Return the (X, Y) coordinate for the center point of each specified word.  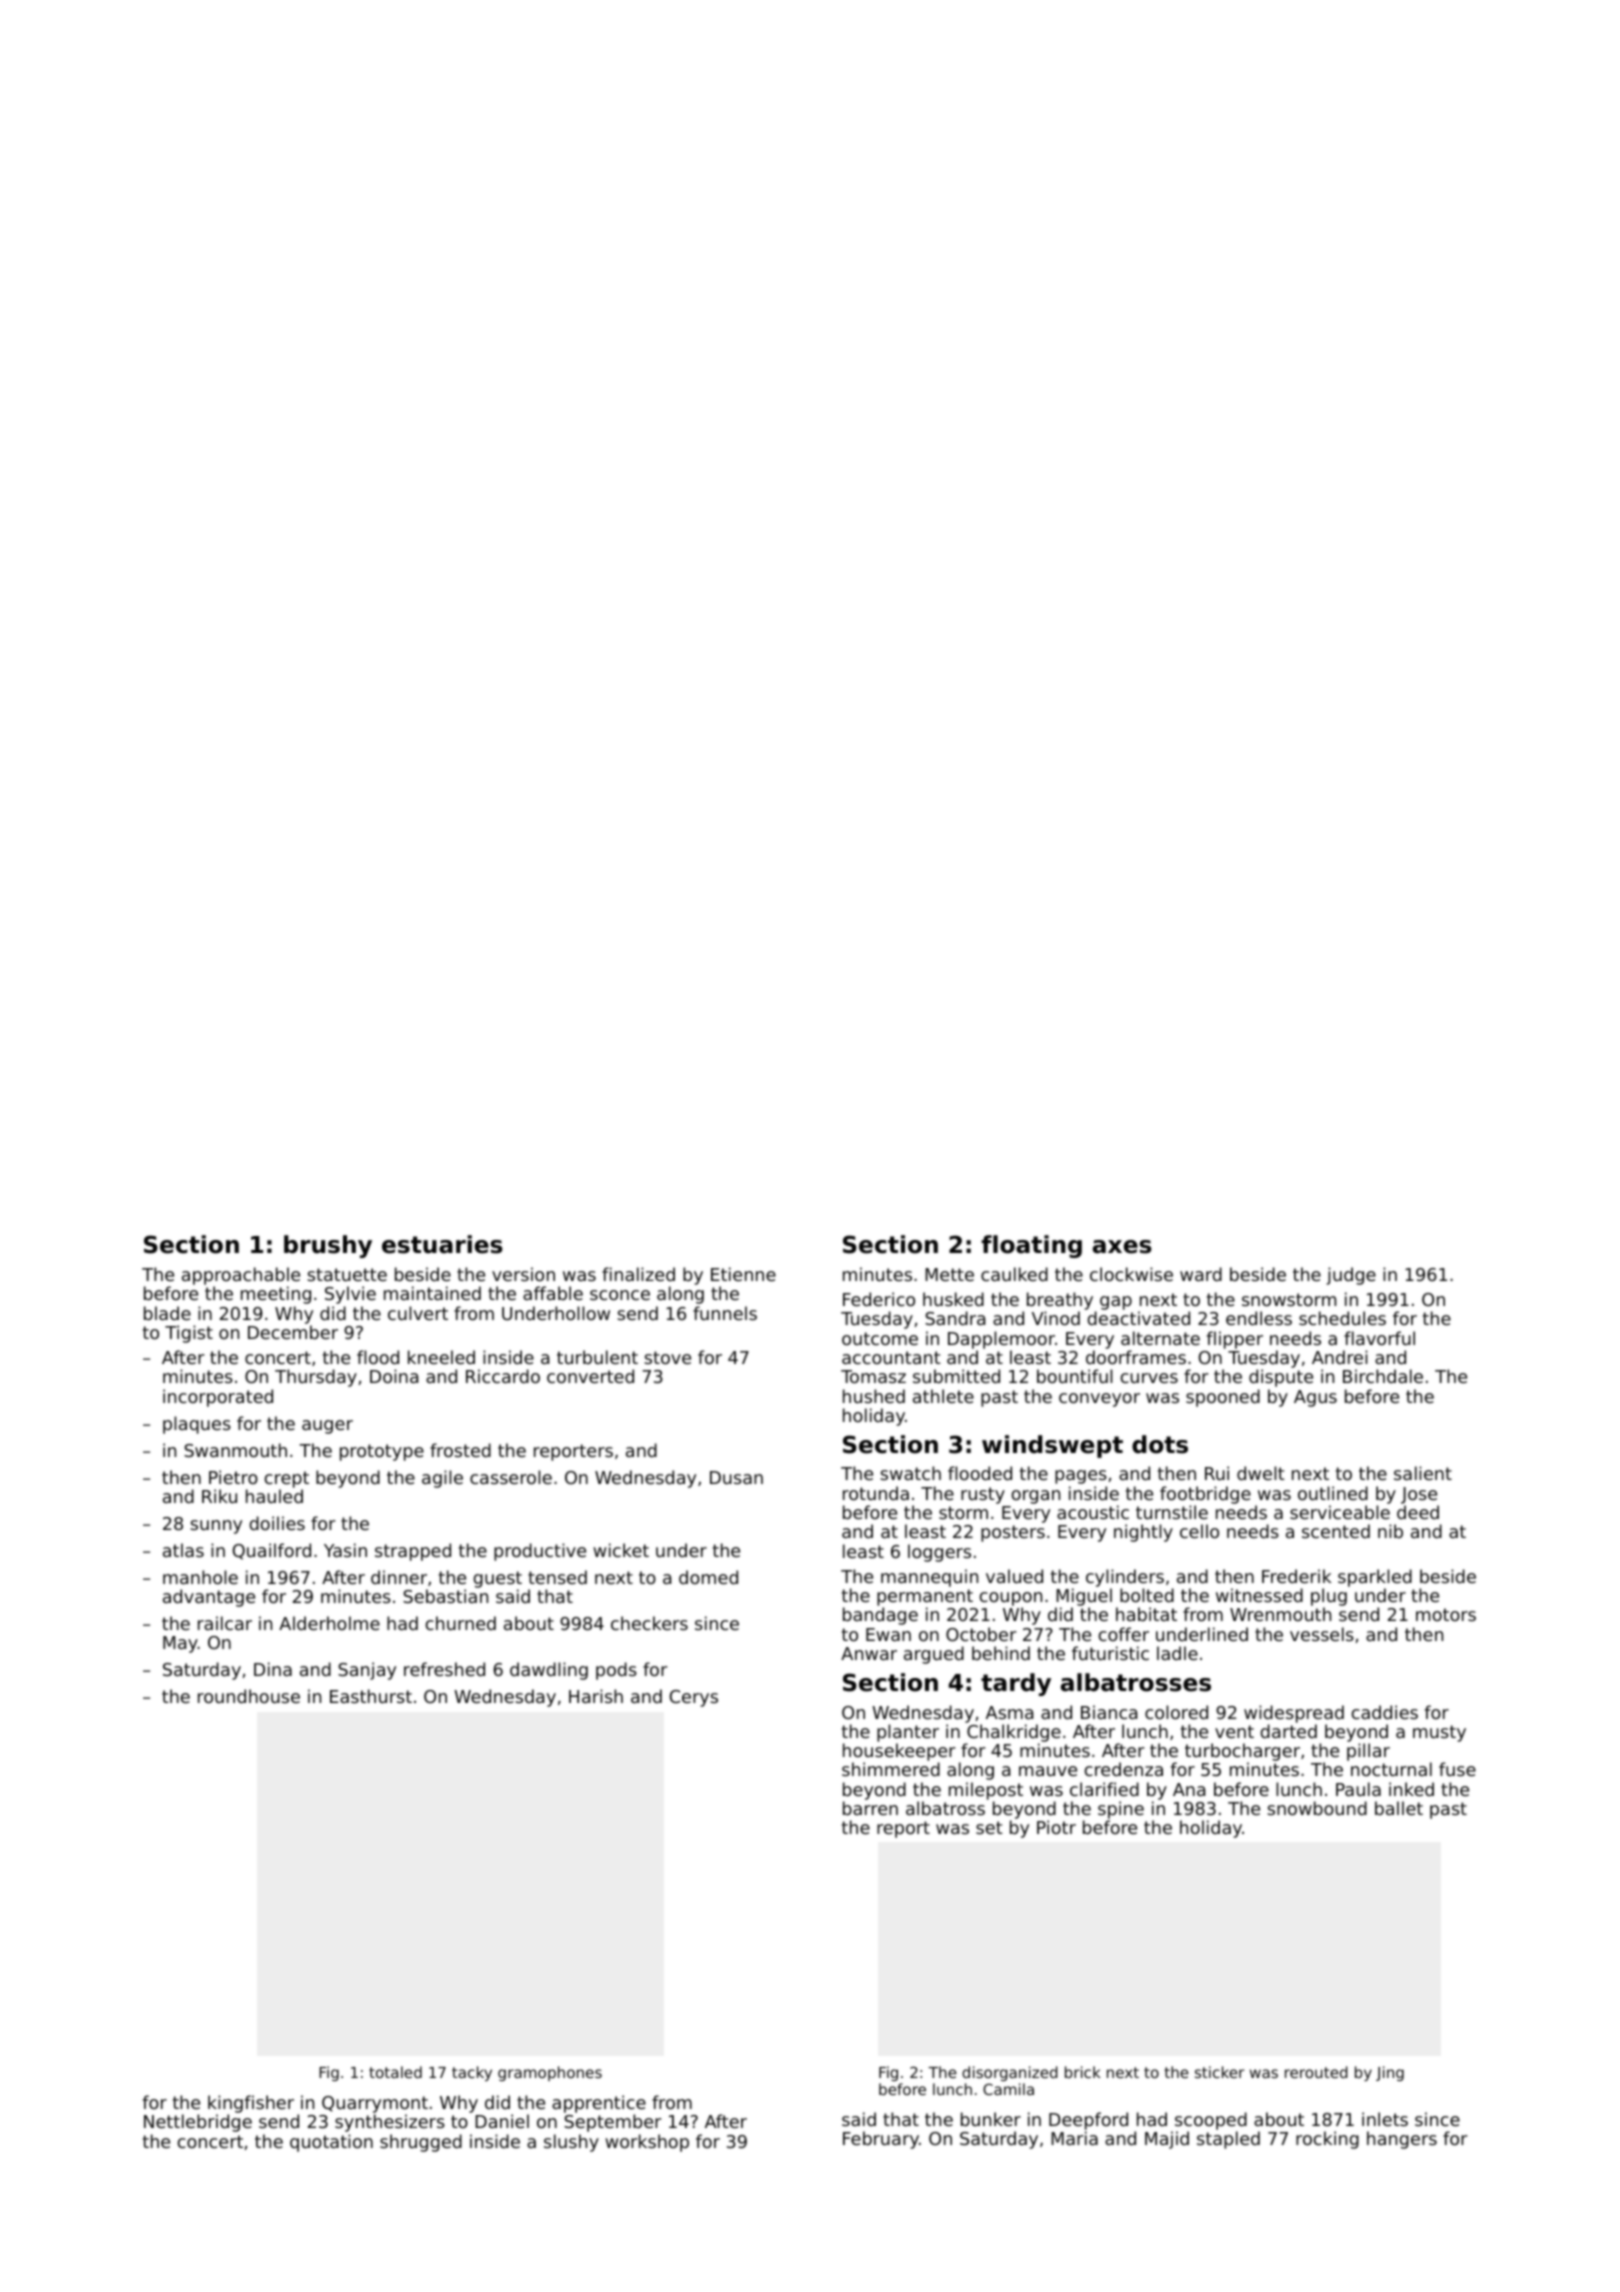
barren (870, 1808)
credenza (1124, 1769)
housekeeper (899, 1752)
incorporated (218, 1398)
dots (1160, 1444)
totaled (395, 2072)
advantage (209, 1598)
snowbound (1317, 1808)
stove (667, 1357)
